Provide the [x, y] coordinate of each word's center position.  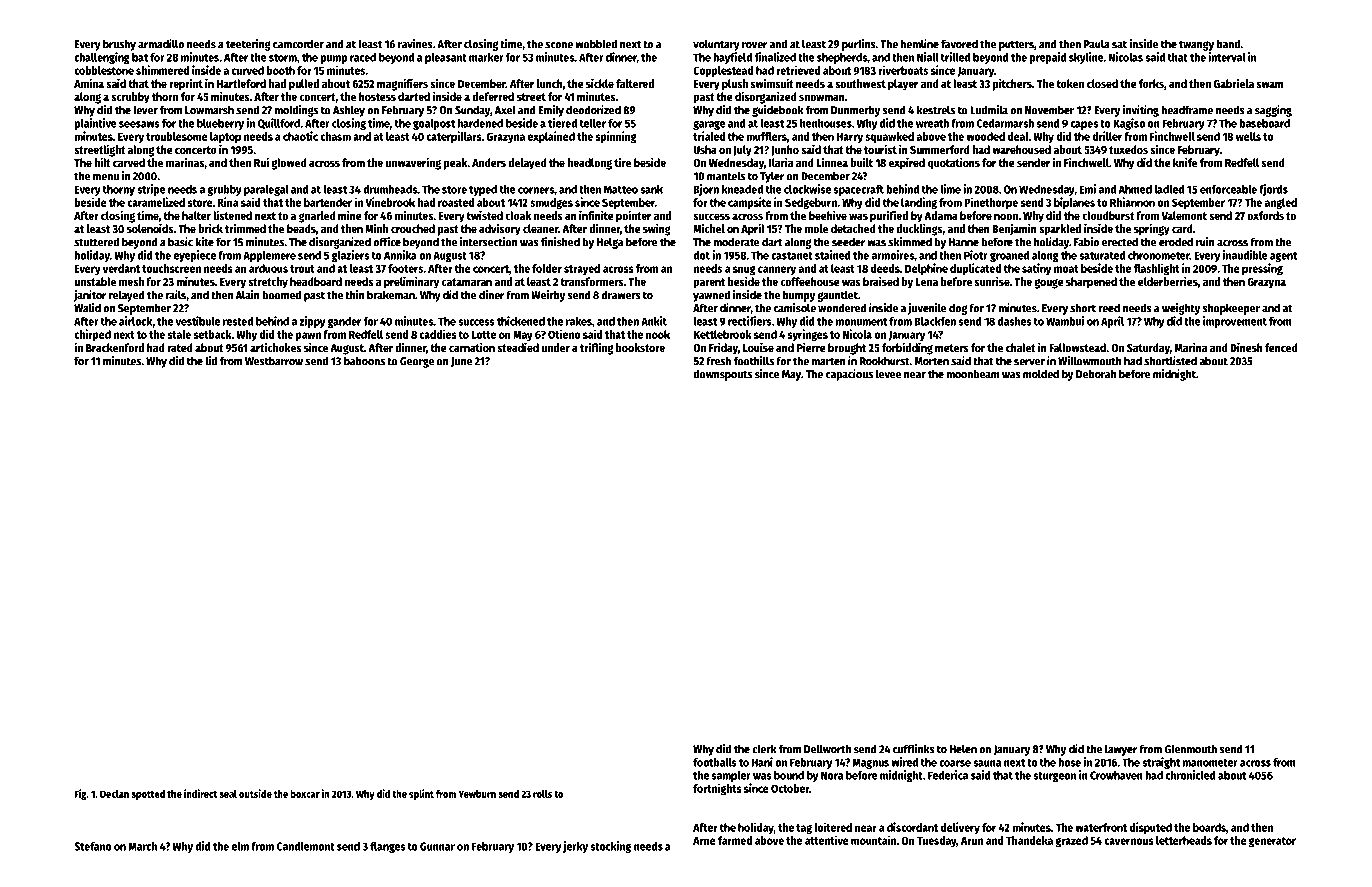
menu [106, 177]
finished [560, 242]
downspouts [722, 375]
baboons [364, 361]
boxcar [305, 794]
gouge [1049, 284]
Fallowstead [1077, 347]
